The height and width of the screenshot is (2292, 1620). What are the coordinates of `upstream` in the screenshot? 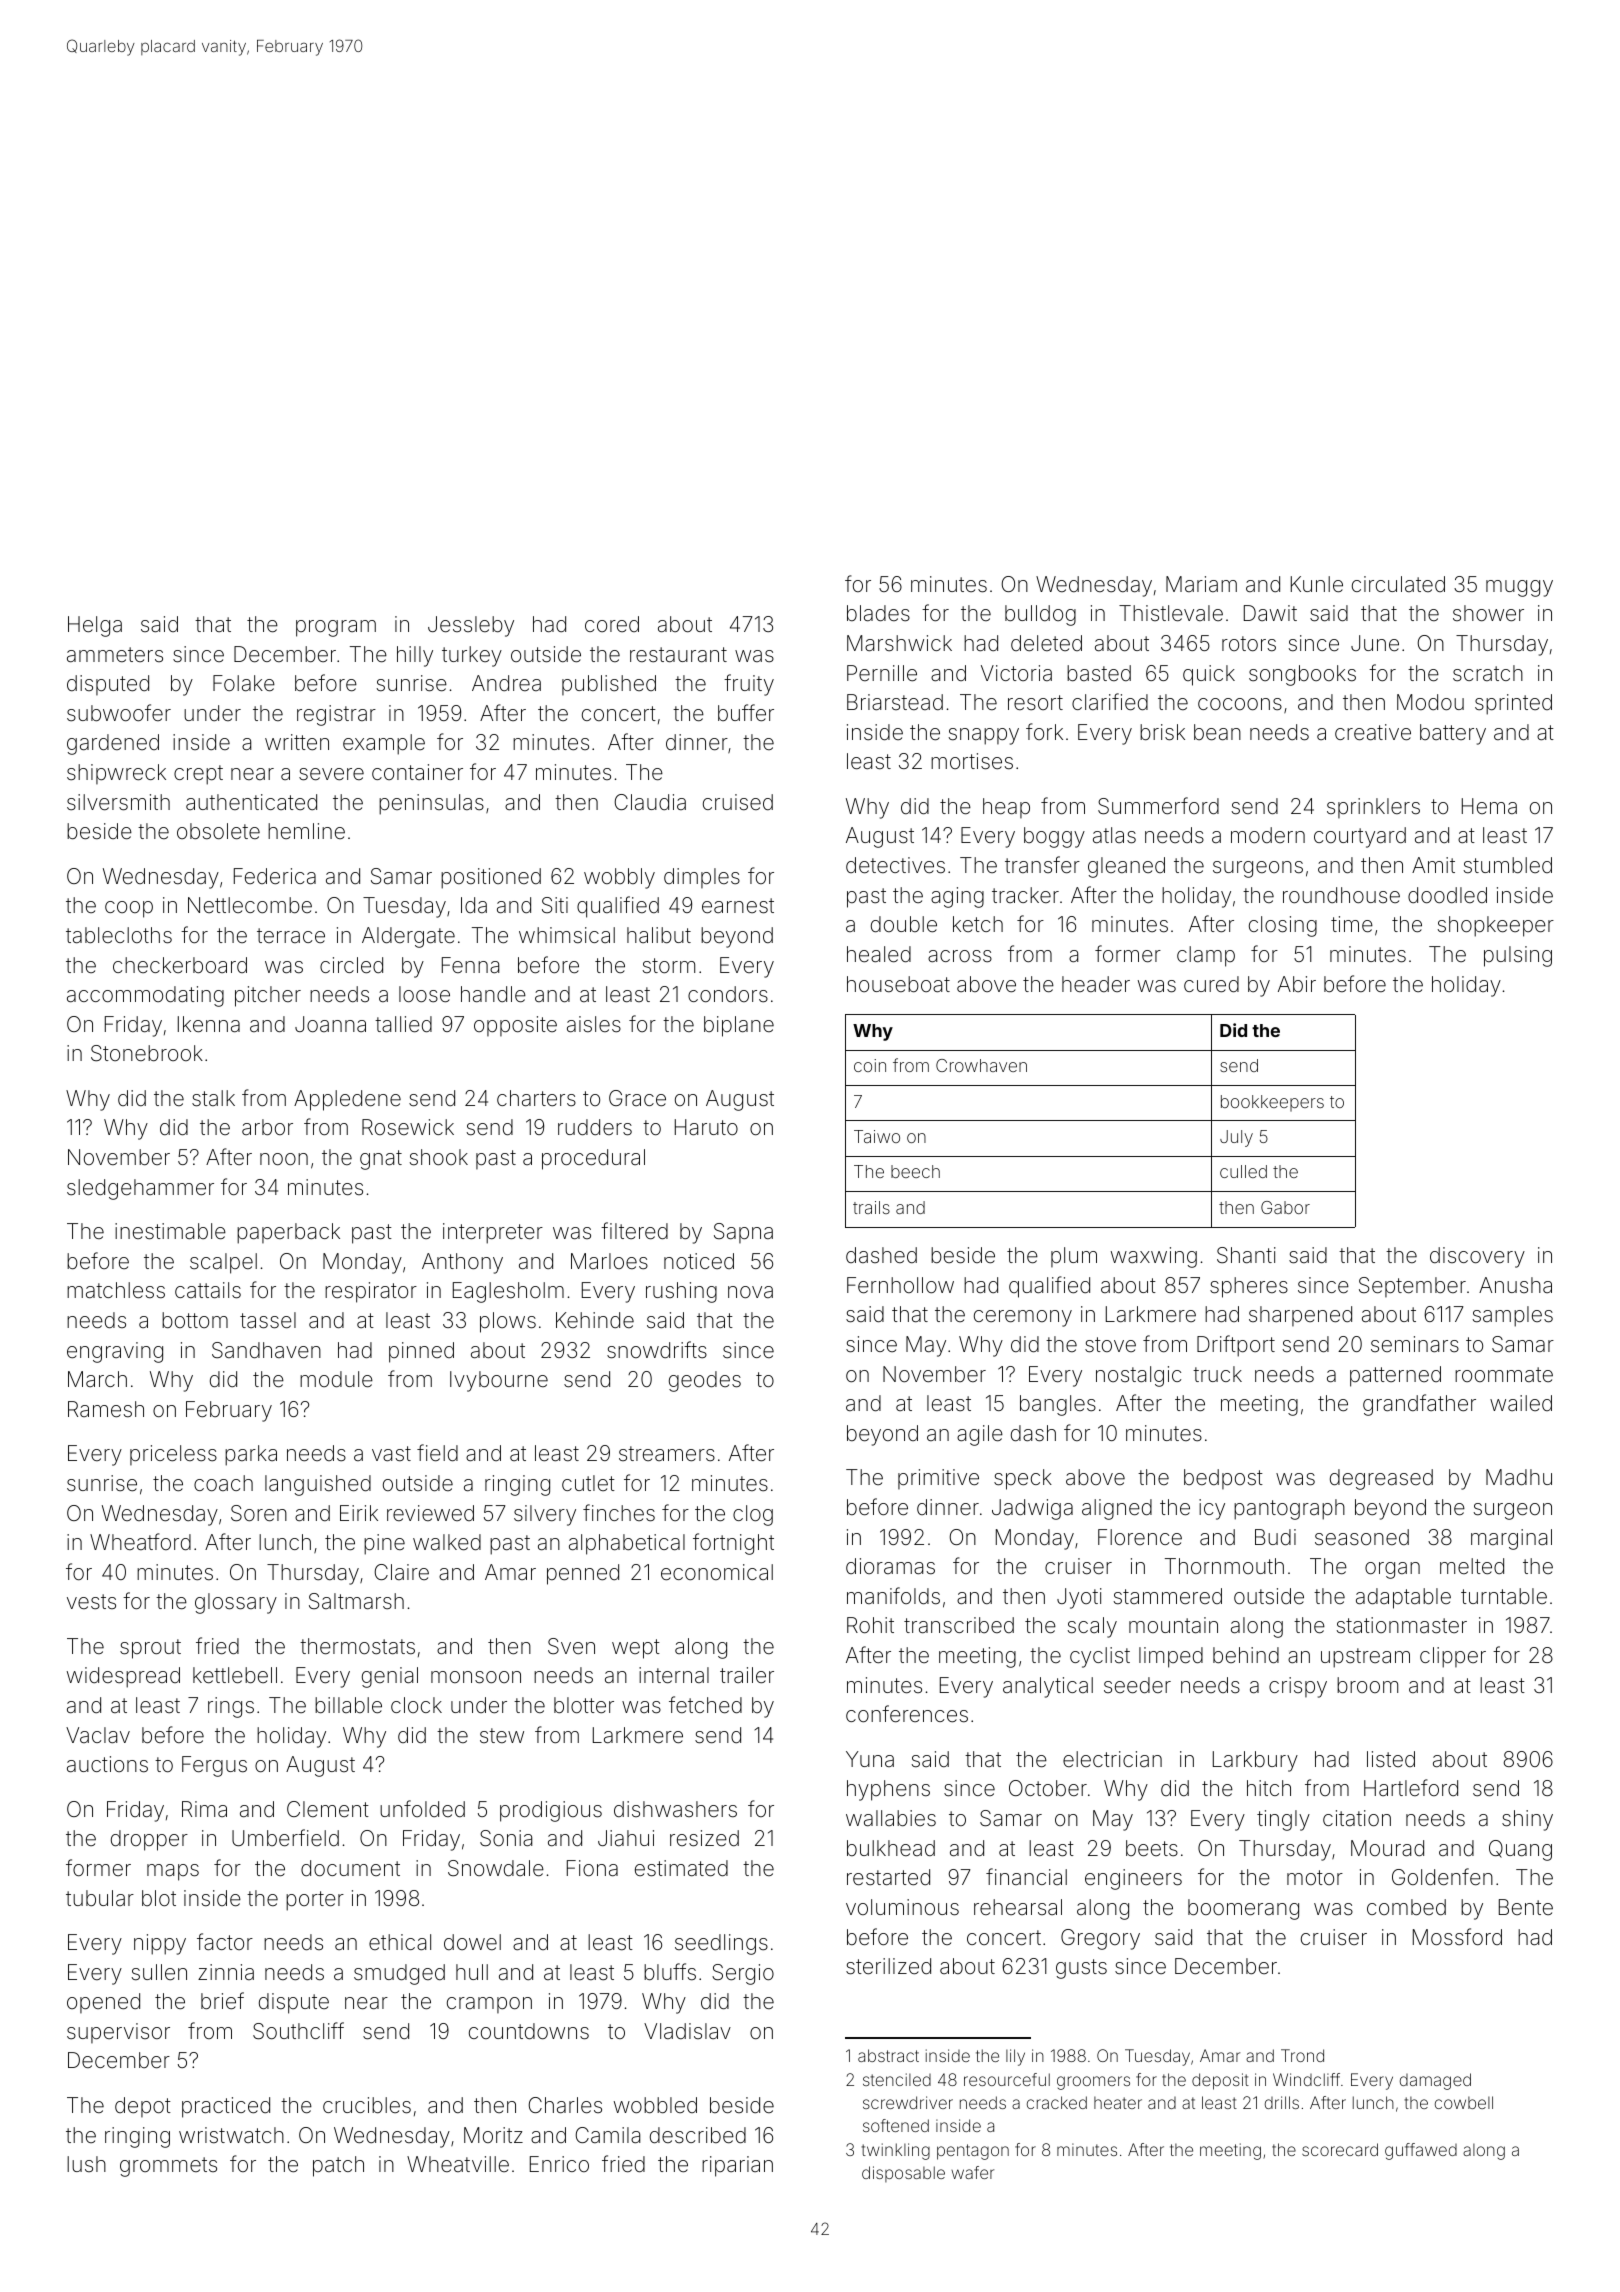 It's located at (1365, 1658).
